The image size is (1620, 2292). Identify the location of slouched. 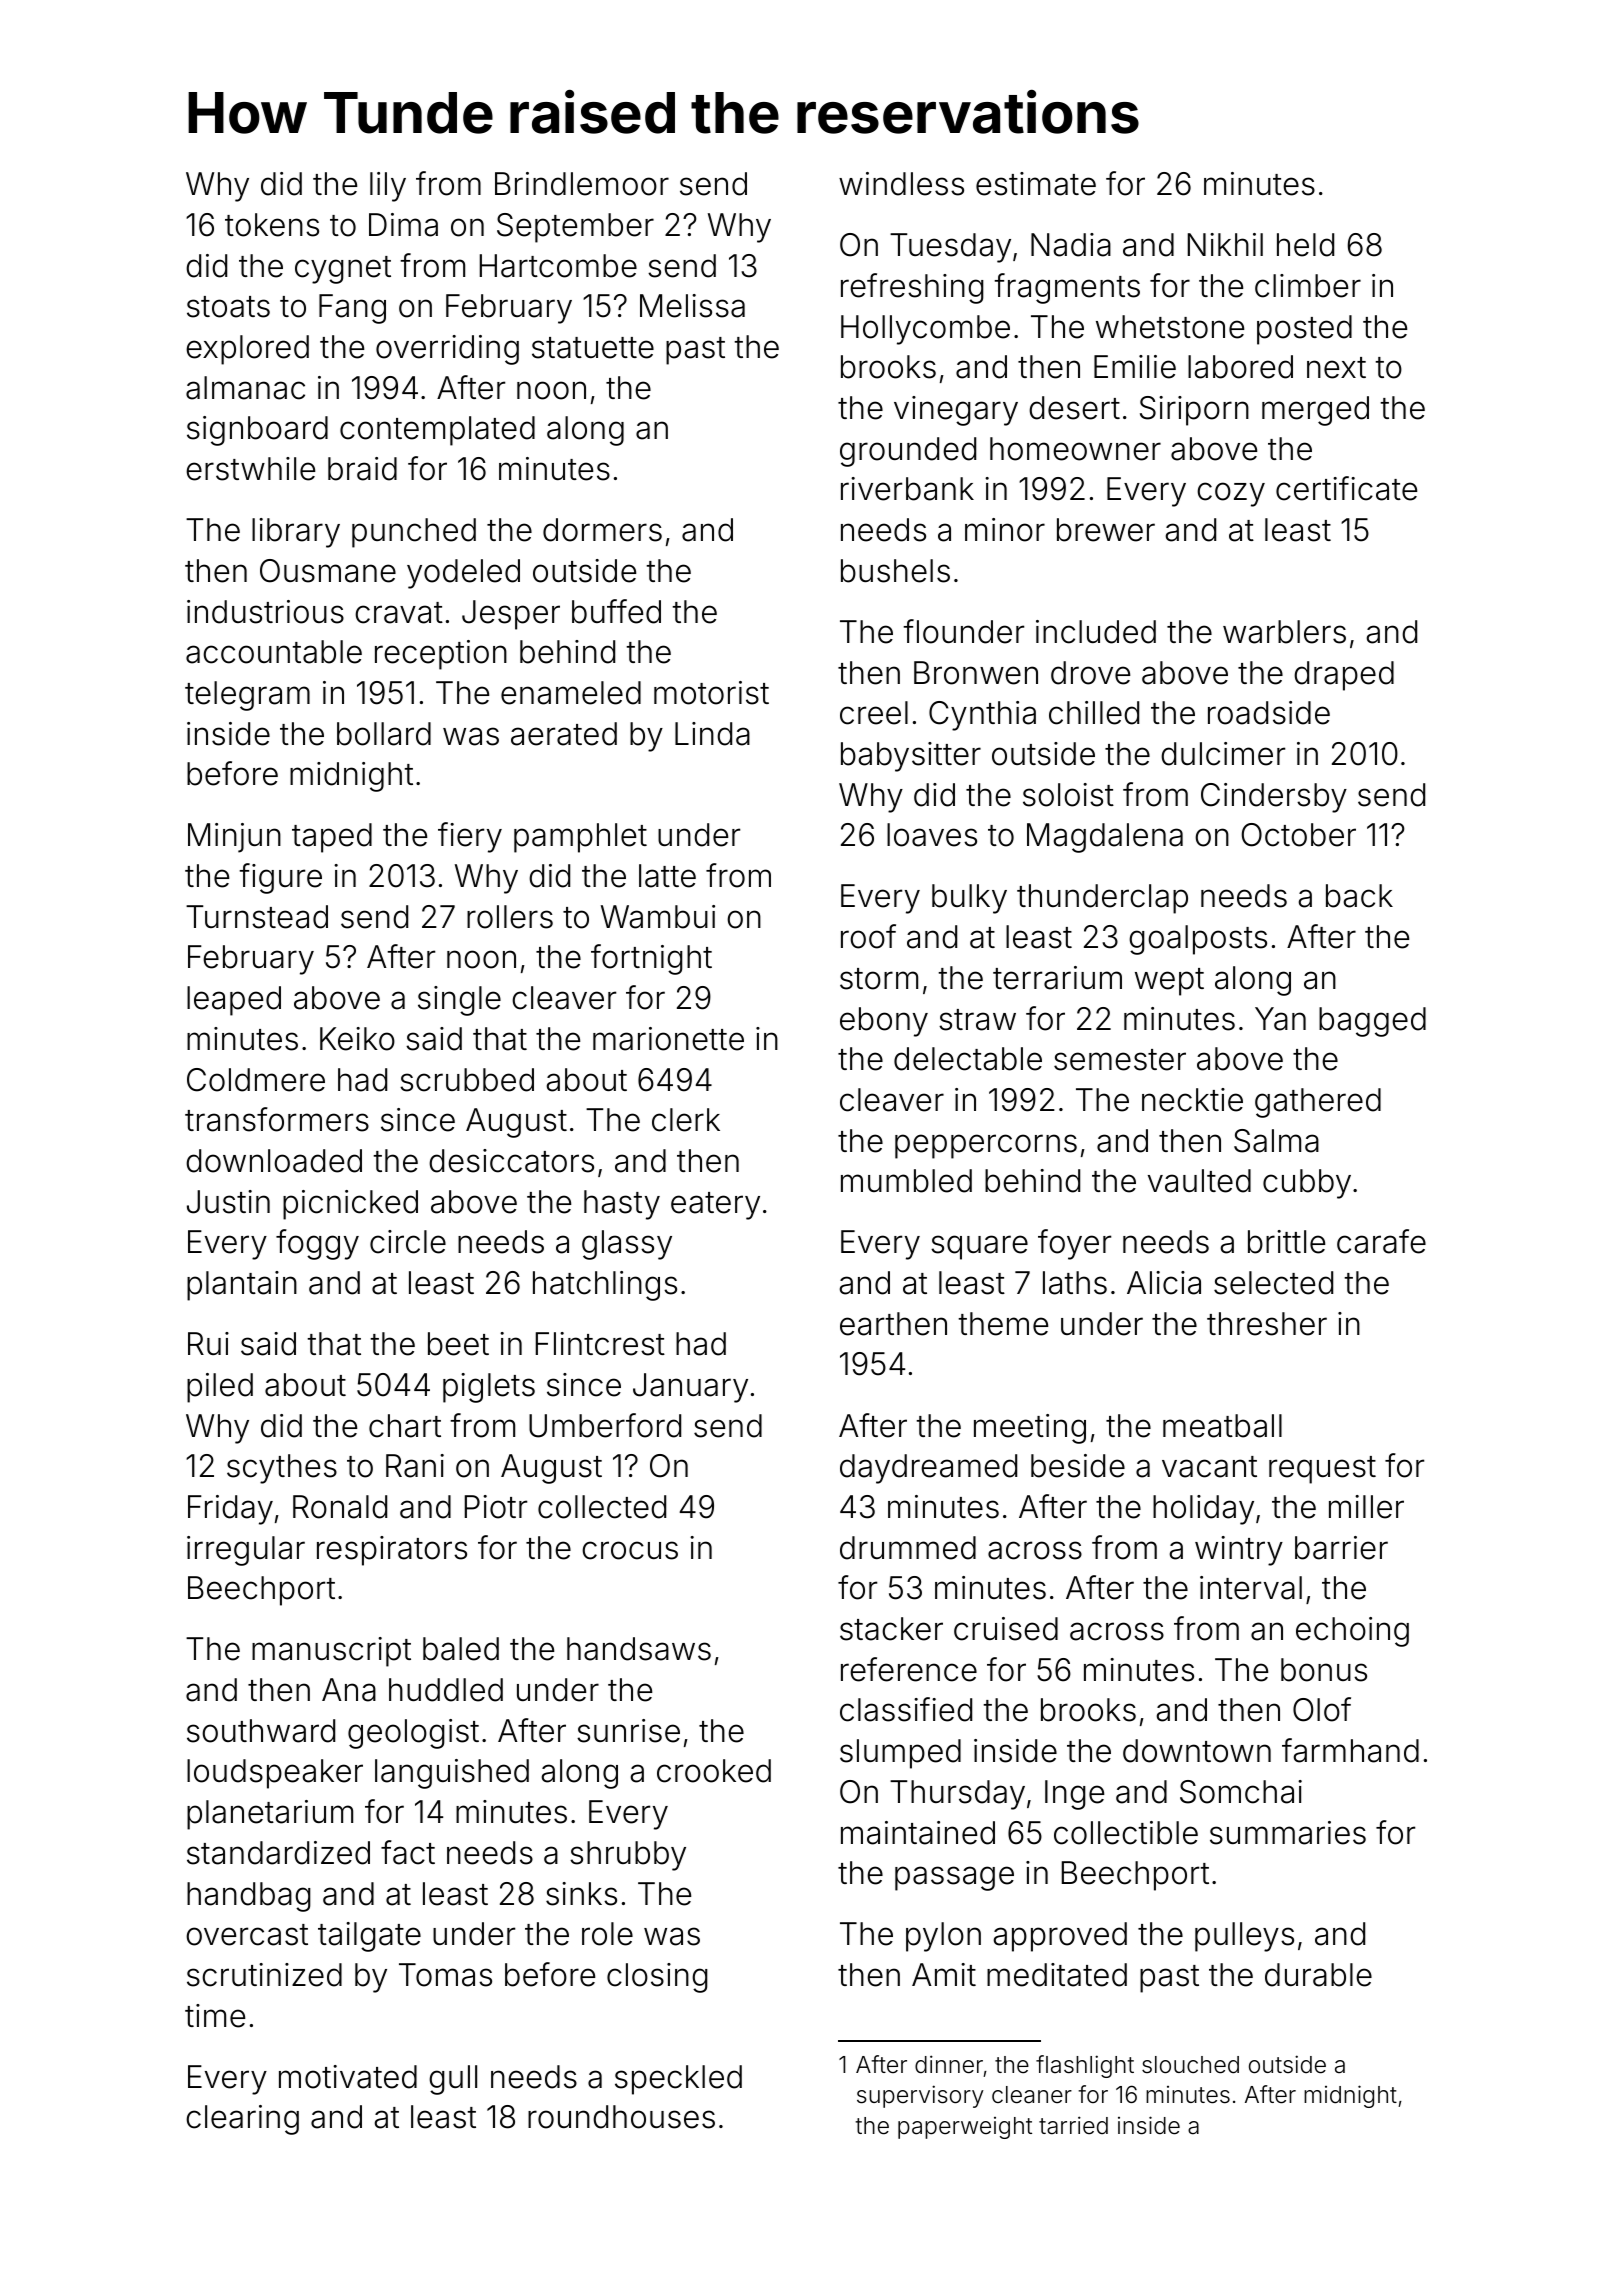
(1190, 2065).
